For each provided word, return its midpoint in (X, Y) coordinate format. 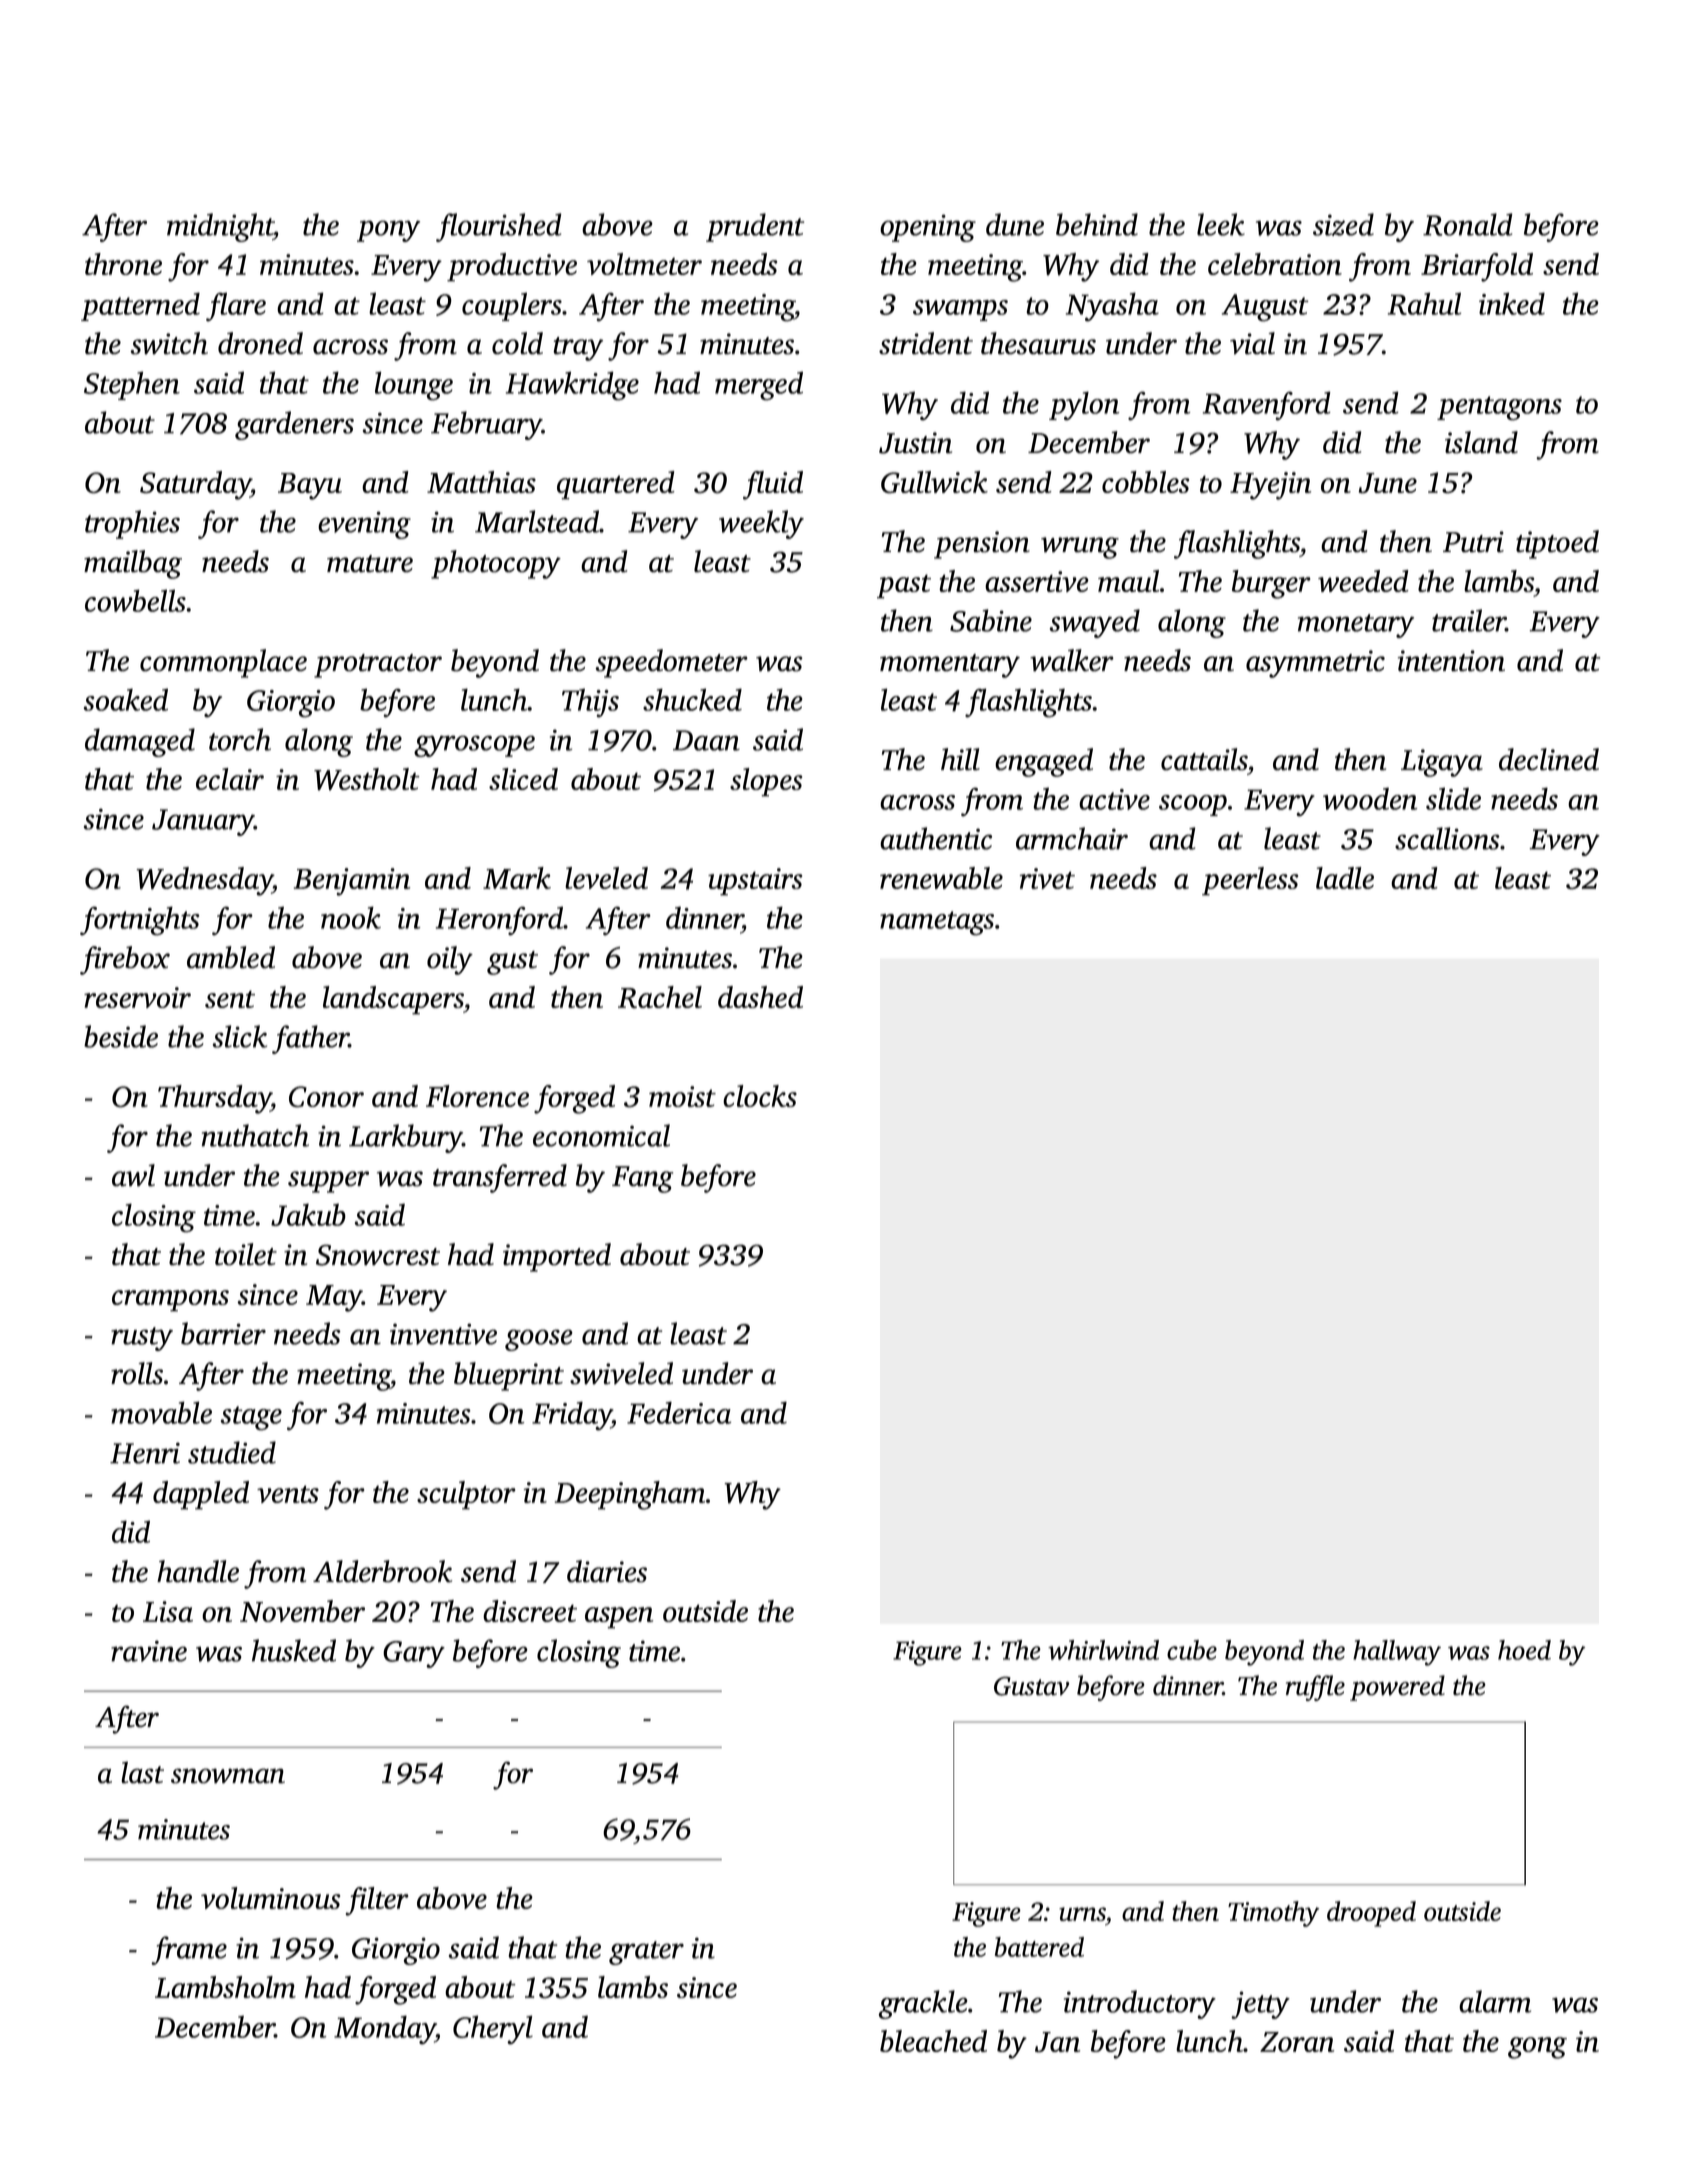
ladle (1345, 878)
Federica (679, 1412)
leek (1221, 224)
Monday (385, 2030)
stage (251, 1418)
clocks (760, 1096)
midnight (220, 227)
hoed (1524, 1650)
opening (928, 228)
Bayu (310, 486)
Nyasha (1112, 307)
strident (926, 343)
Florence (477, 1096)
